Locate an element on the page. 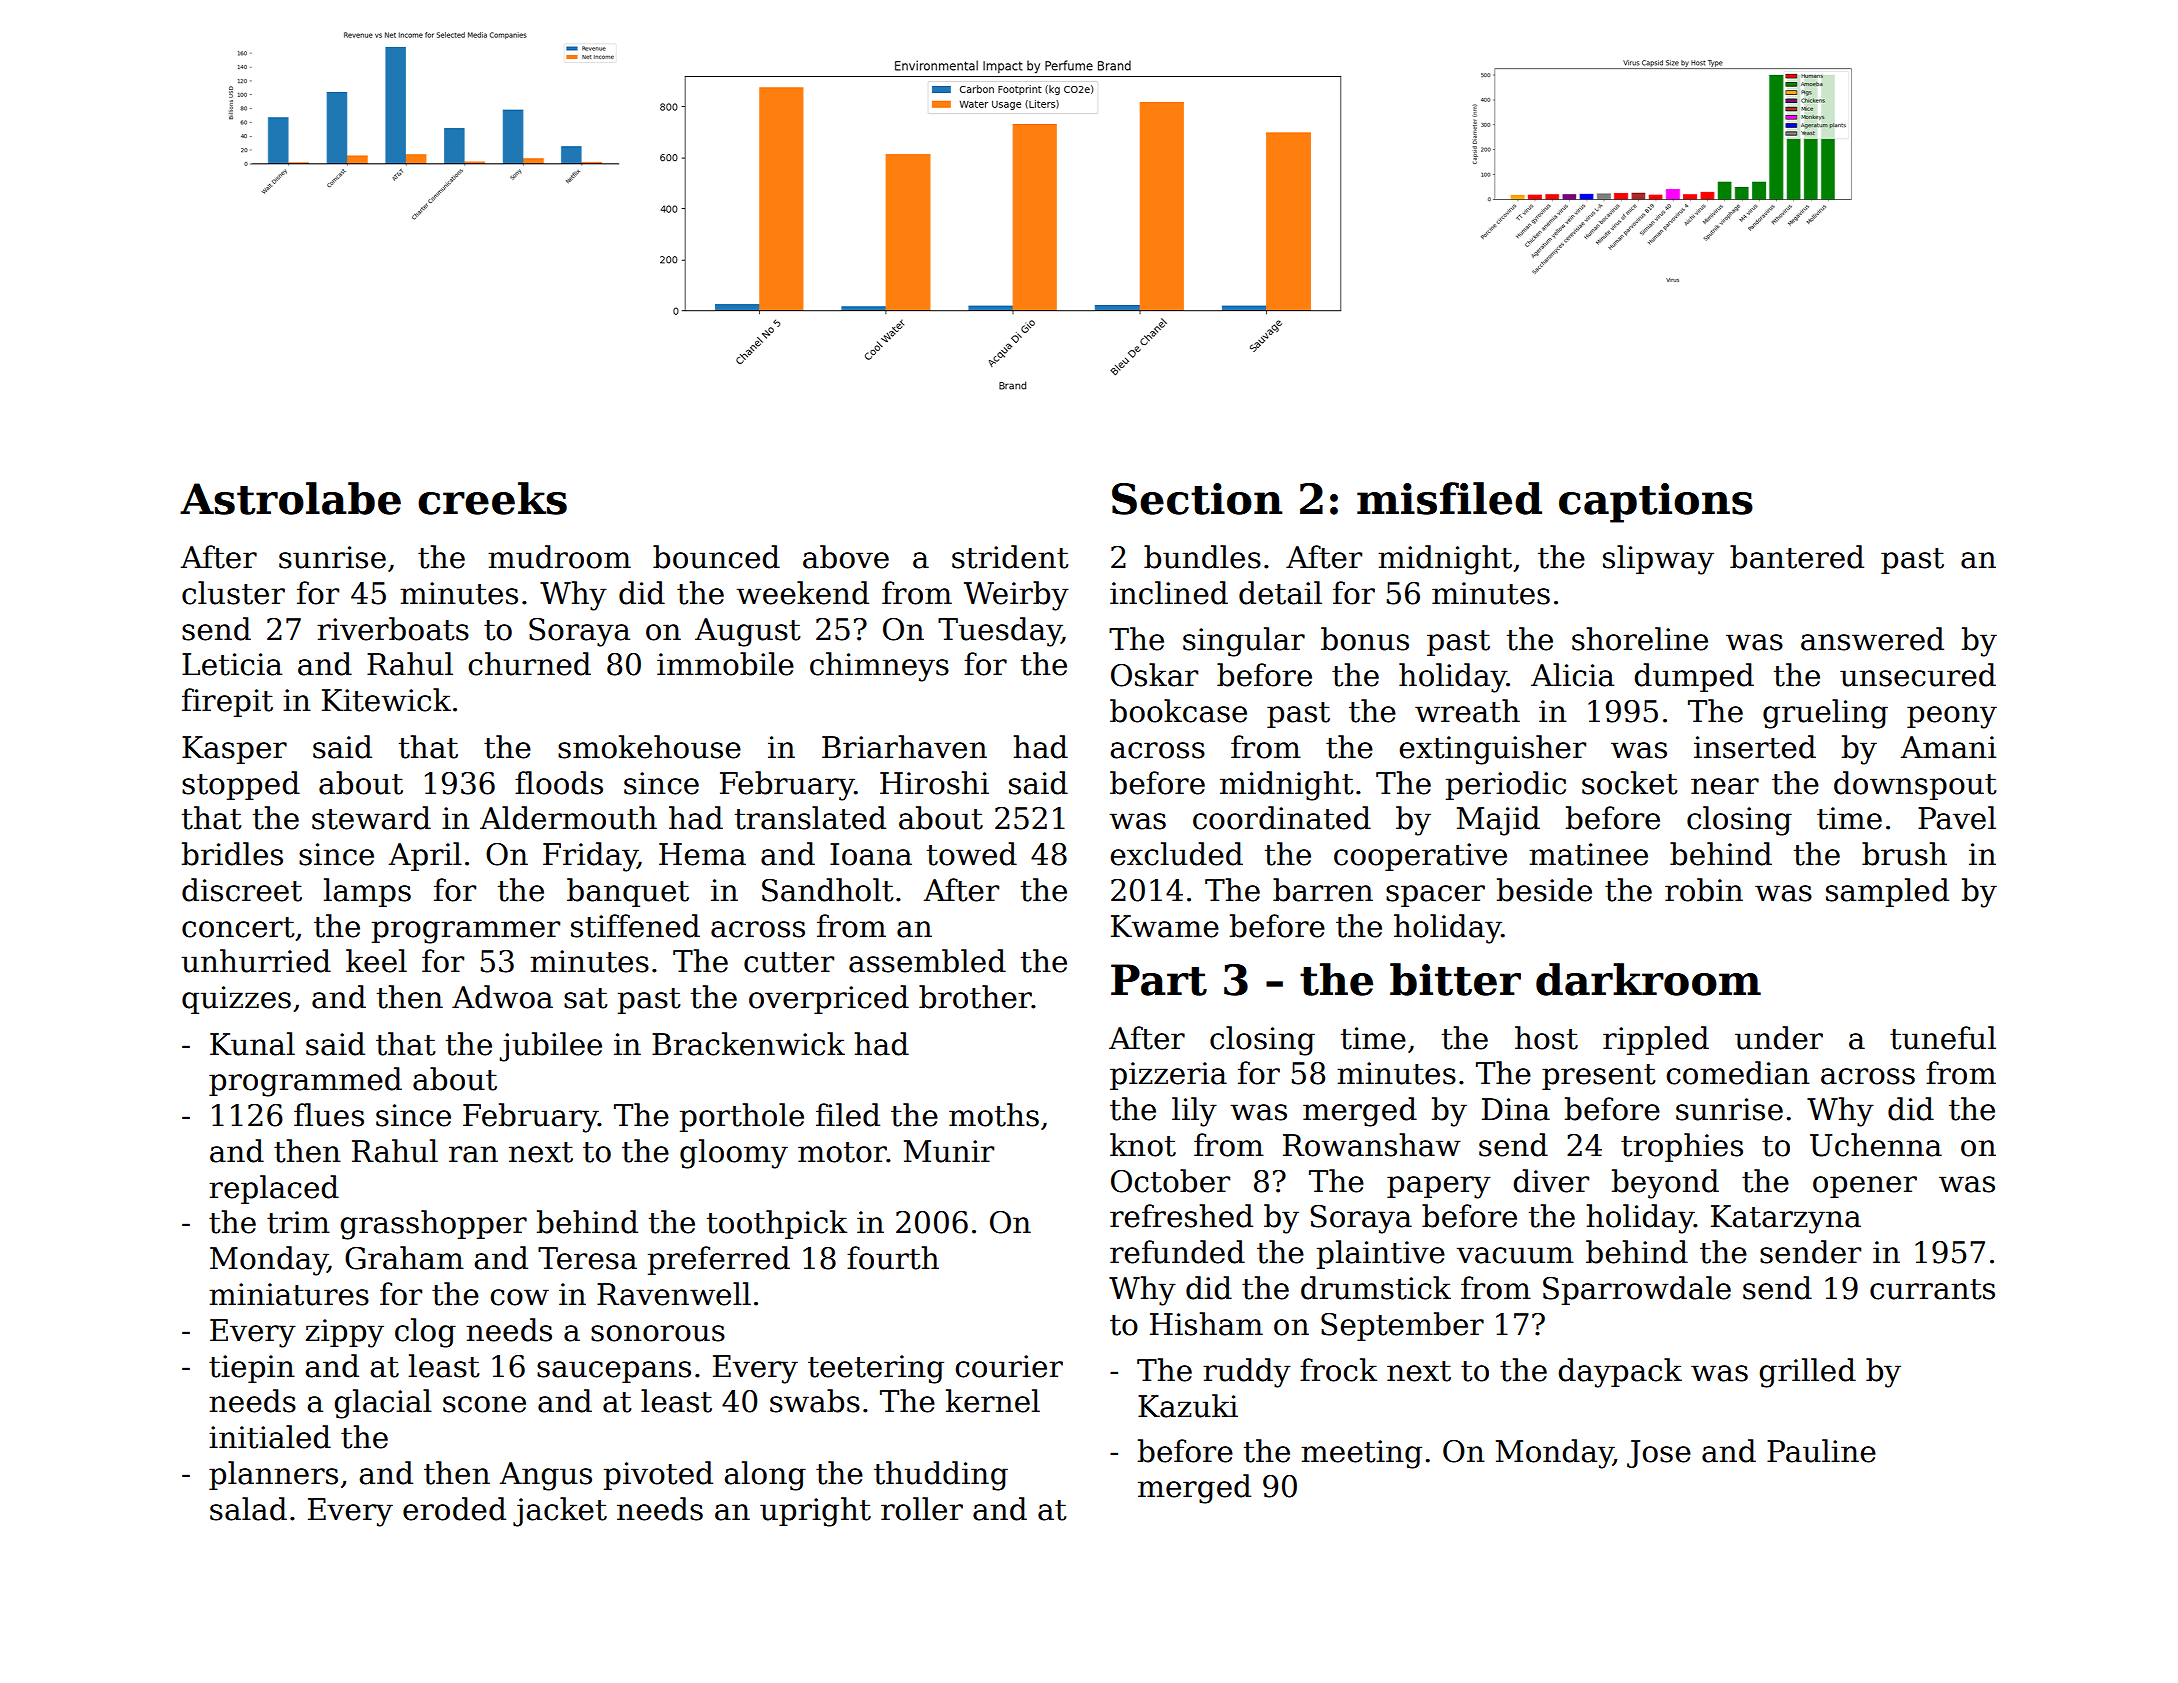  captions is located at coordinates (1656, 503).
